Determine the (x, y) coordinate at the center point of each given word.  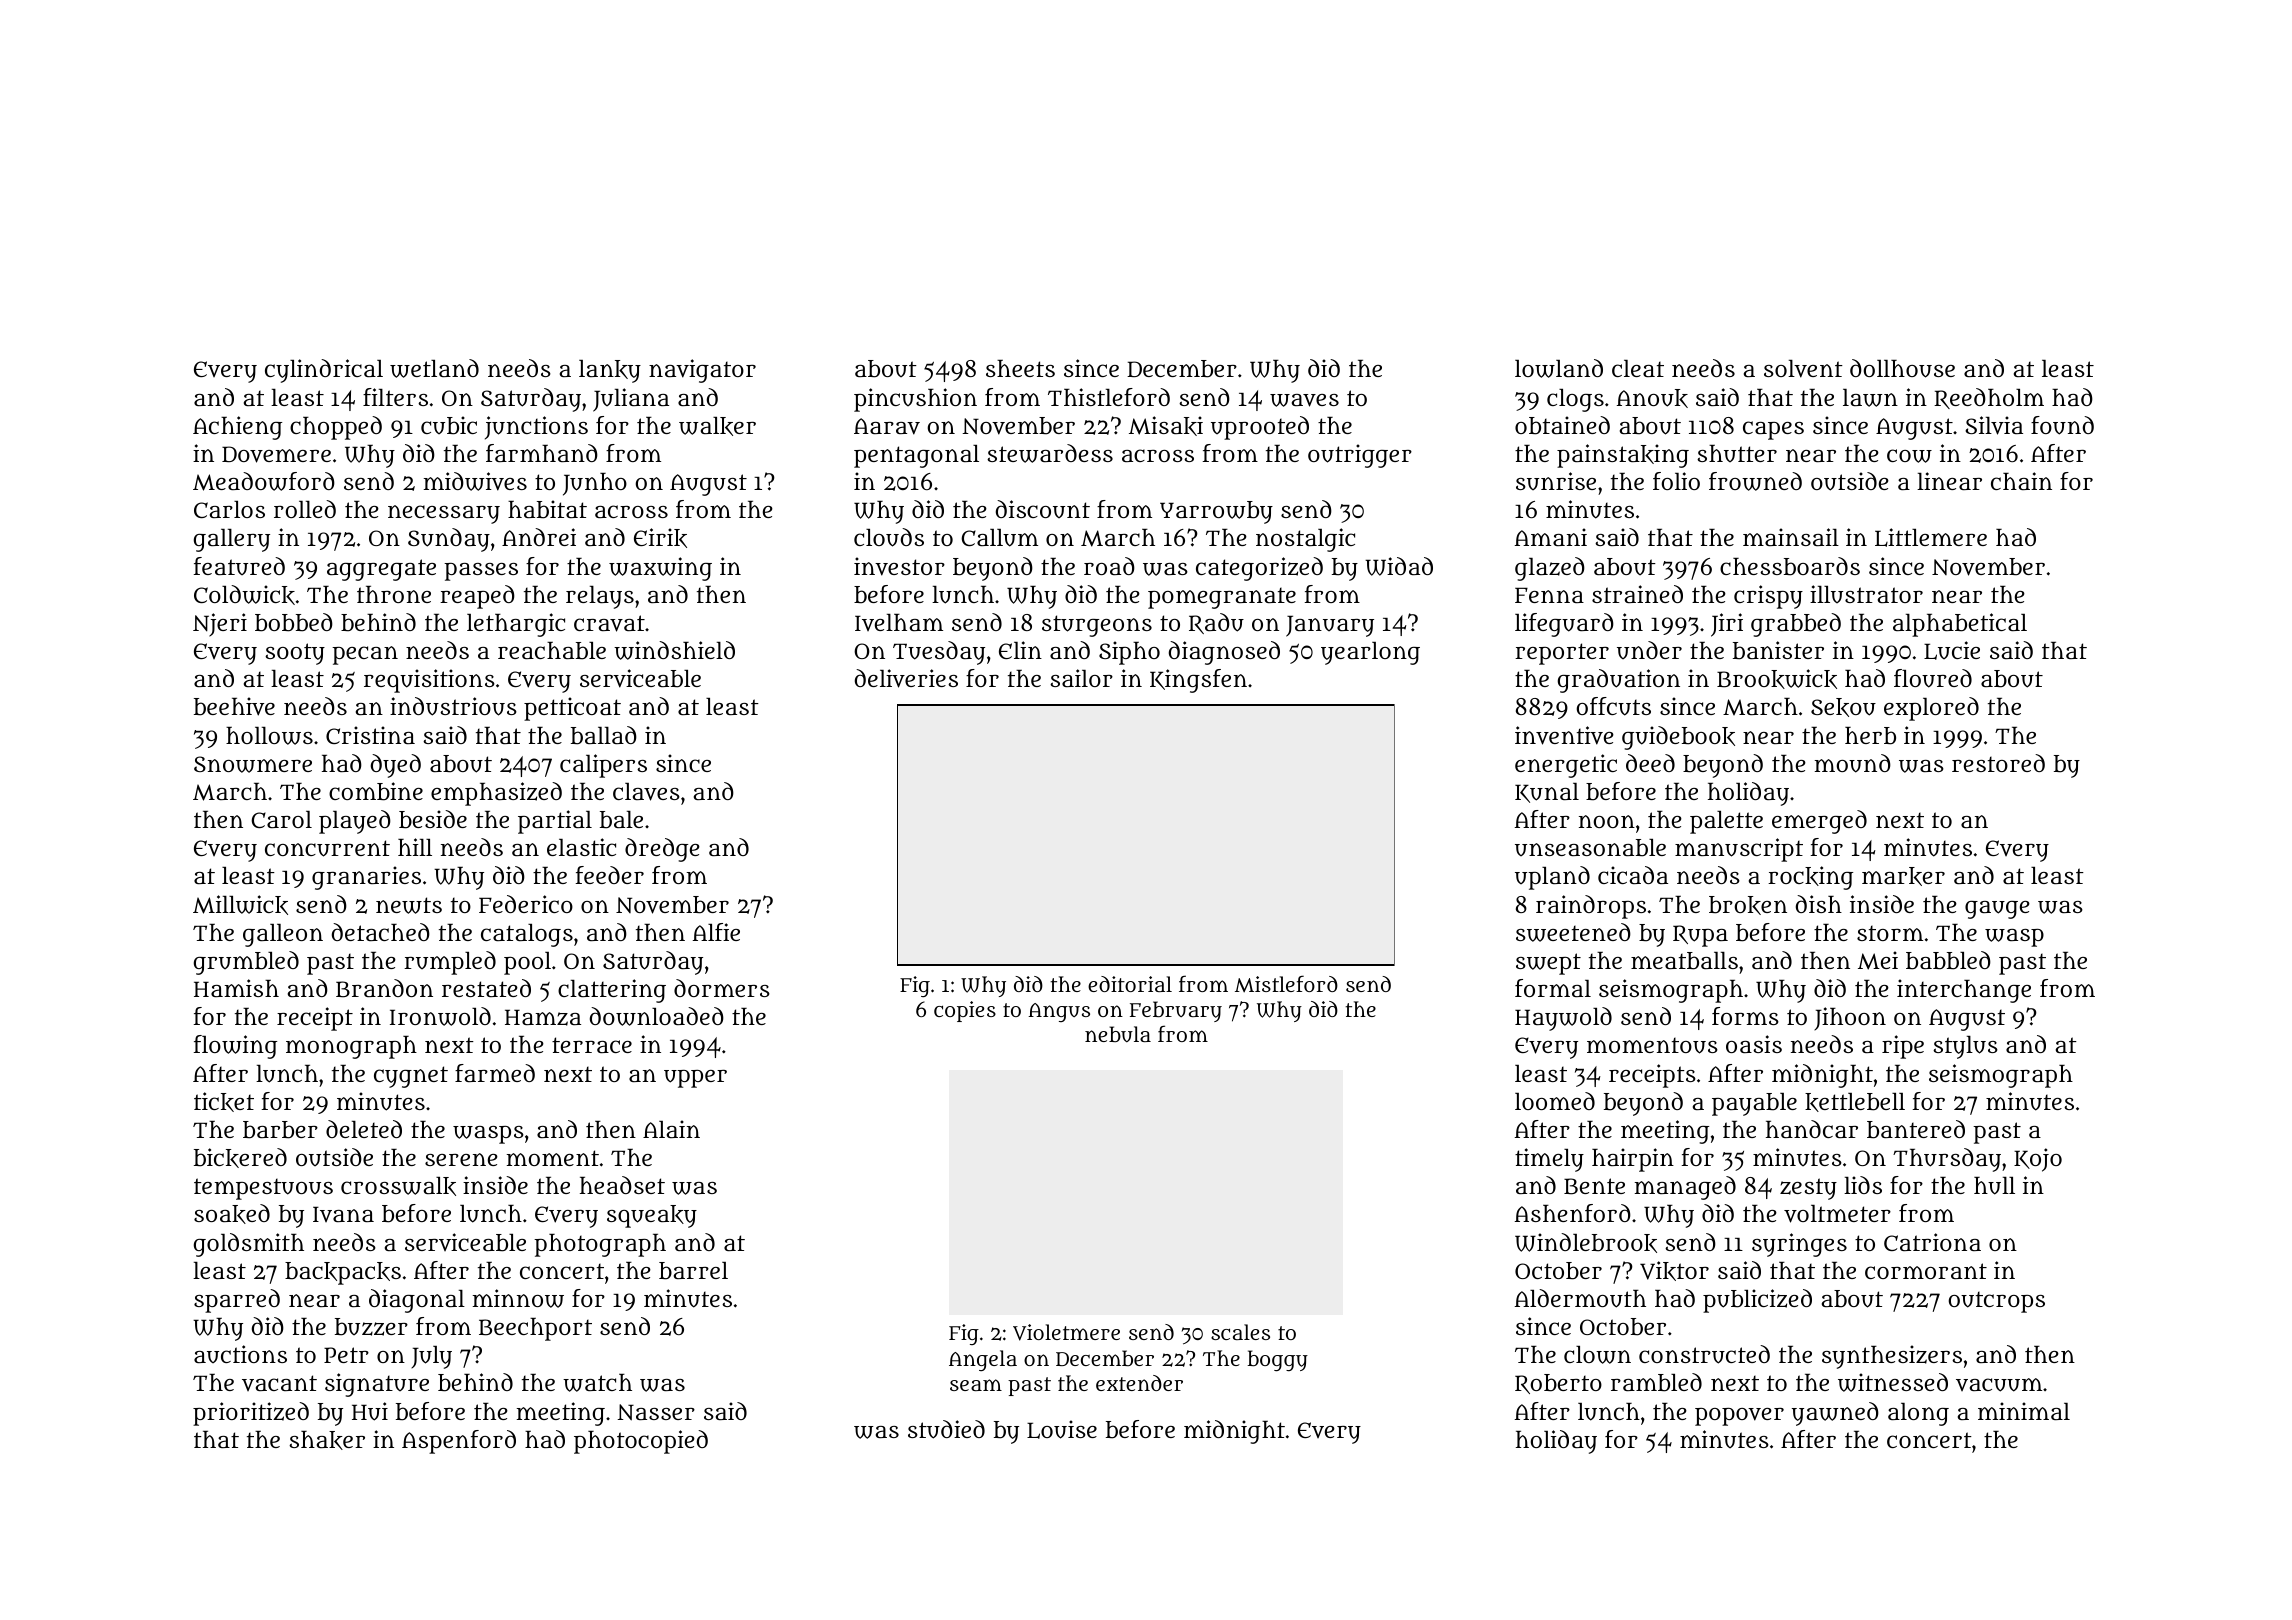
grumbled (246, 963)
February (1176, 1011)
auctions (240, 1354)
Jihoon (1850, 1018)
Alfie (716, 932)
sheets (1020, 368)
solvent (1803, 369)
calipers (603, 766)
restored (1998, 763)
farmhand (542, 453)
